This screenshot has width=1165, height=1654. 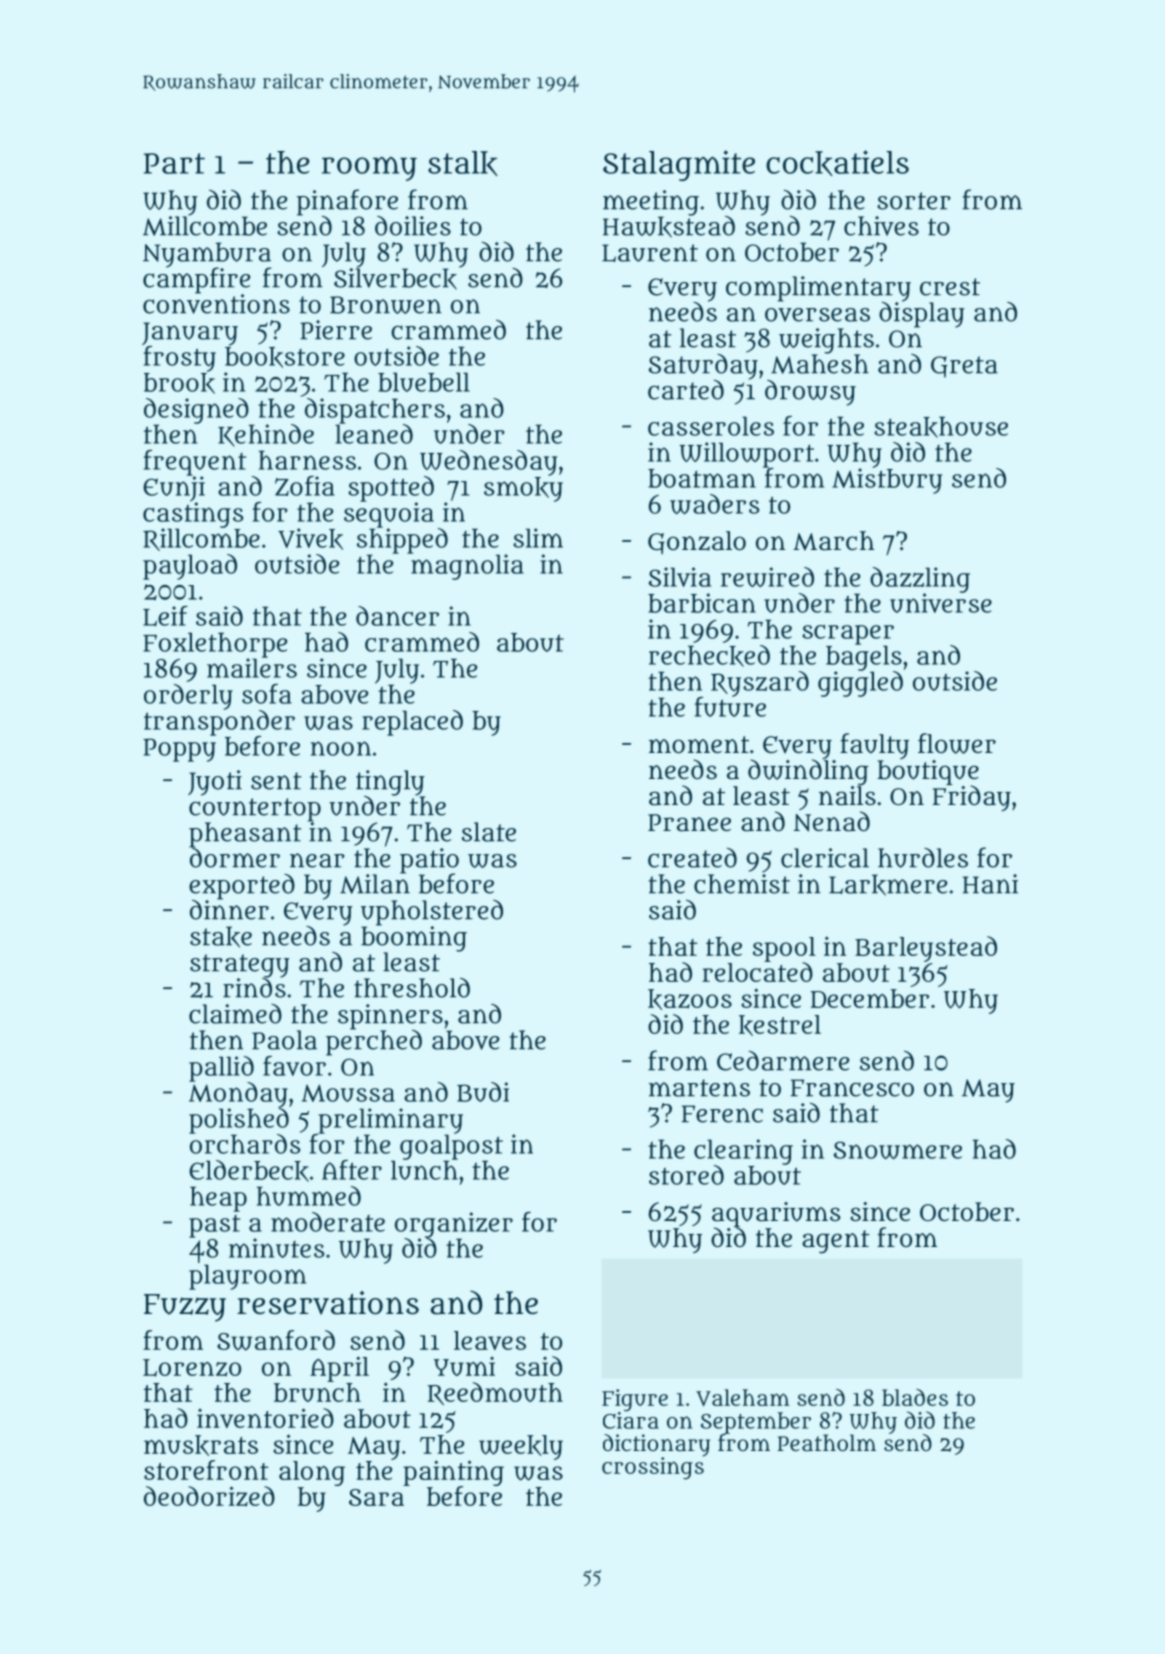 What do you see at coordinates (915, 1397) in the screenshot?
I see `blades` at bounding box center [915, 1397].
